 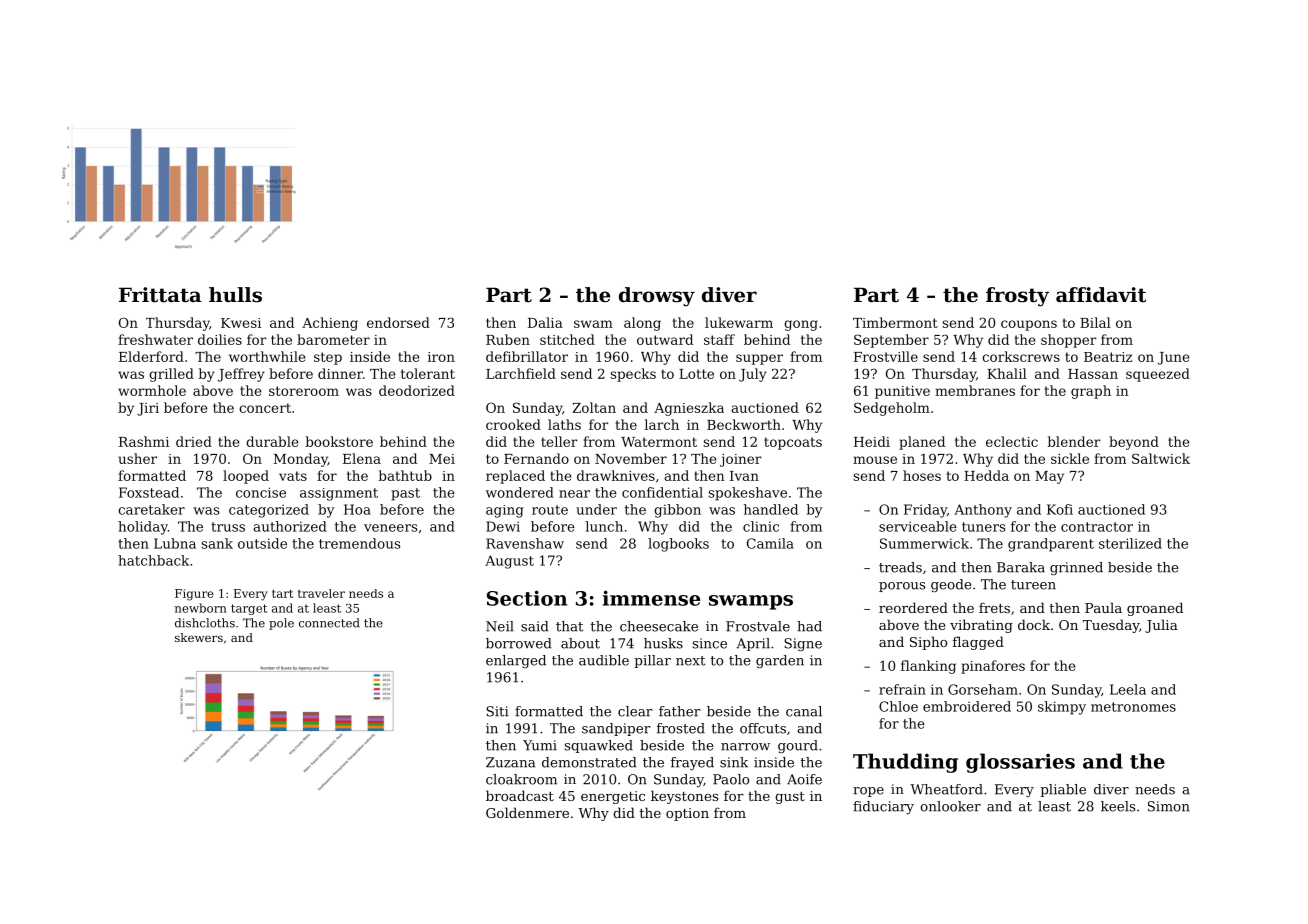 What do you see at coordinates (1020, 763) in the document?
I see `glossaries` at bounding box center [1020, 763].
